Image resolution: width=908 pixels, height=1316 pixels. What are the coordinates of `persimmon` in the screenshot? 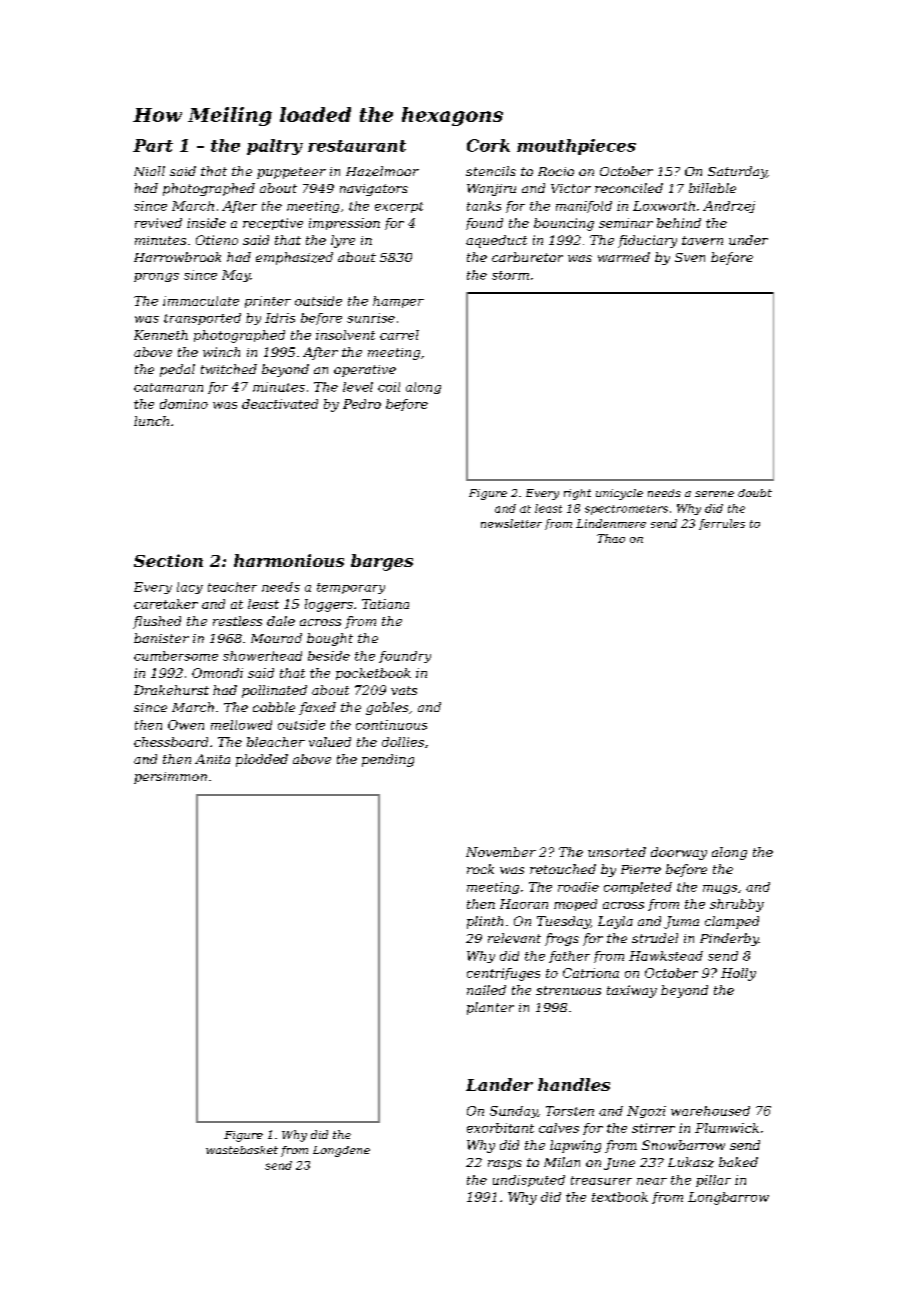 It's located at (170, 778).
